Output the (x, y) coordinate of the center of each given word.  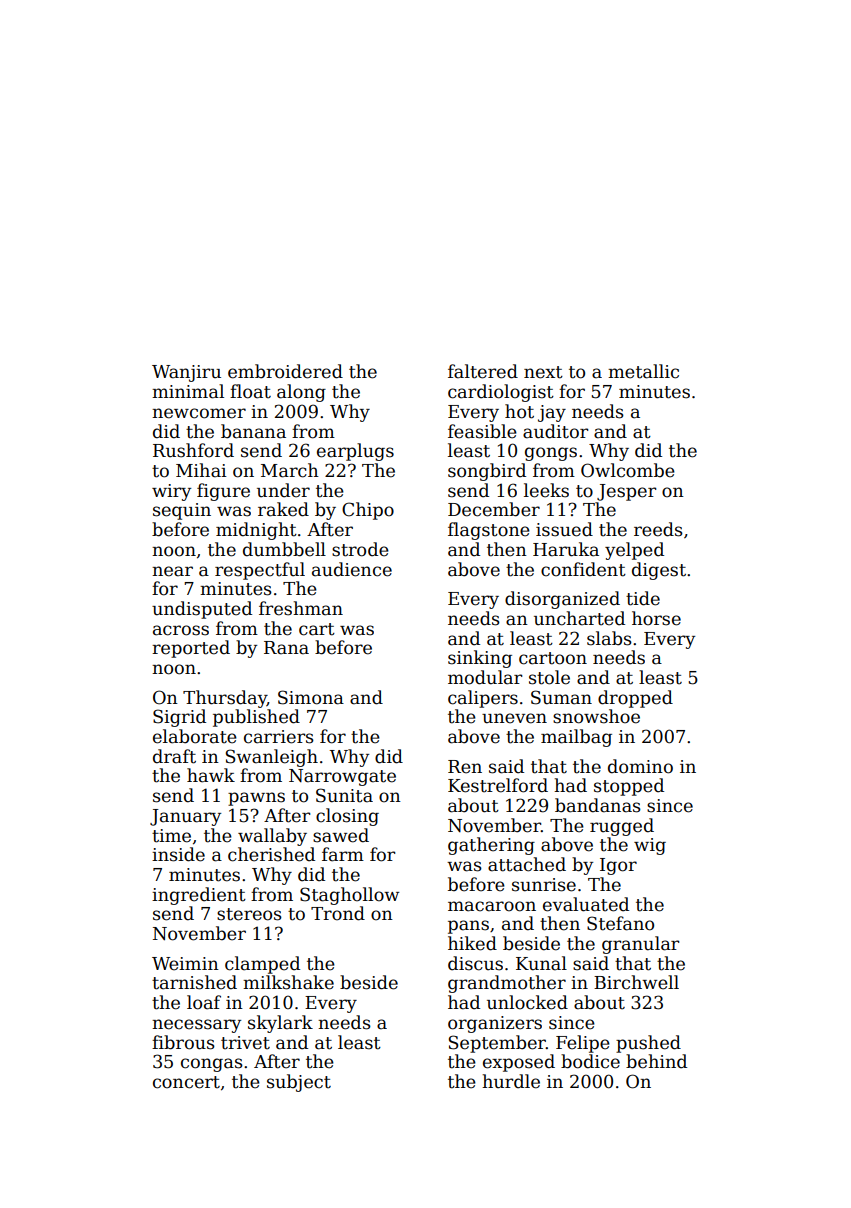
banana (253, 431)
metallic (643, 371)
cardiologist (501, 393)
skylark (280, 1024)
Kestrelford (498, 785)
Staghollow (349, 896)
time (171, 836)
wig (650, 846)
